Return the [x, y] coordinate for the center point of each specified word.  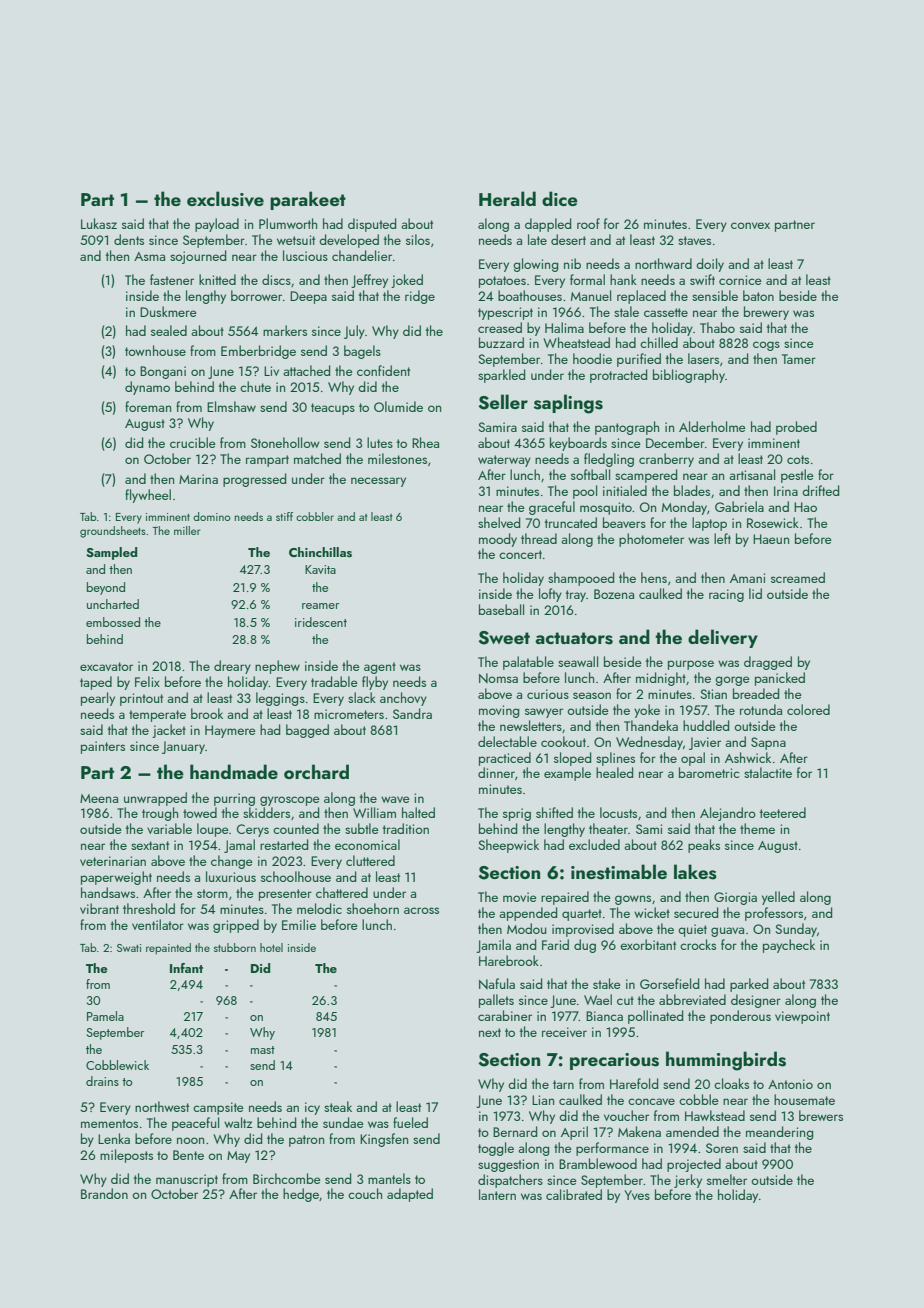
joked [407, 281]
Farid [555, 944]
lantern [497, 1194]
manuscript [187, 1180]
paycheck [789, 946]
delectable [507, 741]
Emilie [299, 924]
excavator [106, 666]
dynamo [147, 388]
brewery [766, 313]
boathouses [530, 295]
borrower [256, 295]
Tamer [799, 359]
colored [808, 709]
